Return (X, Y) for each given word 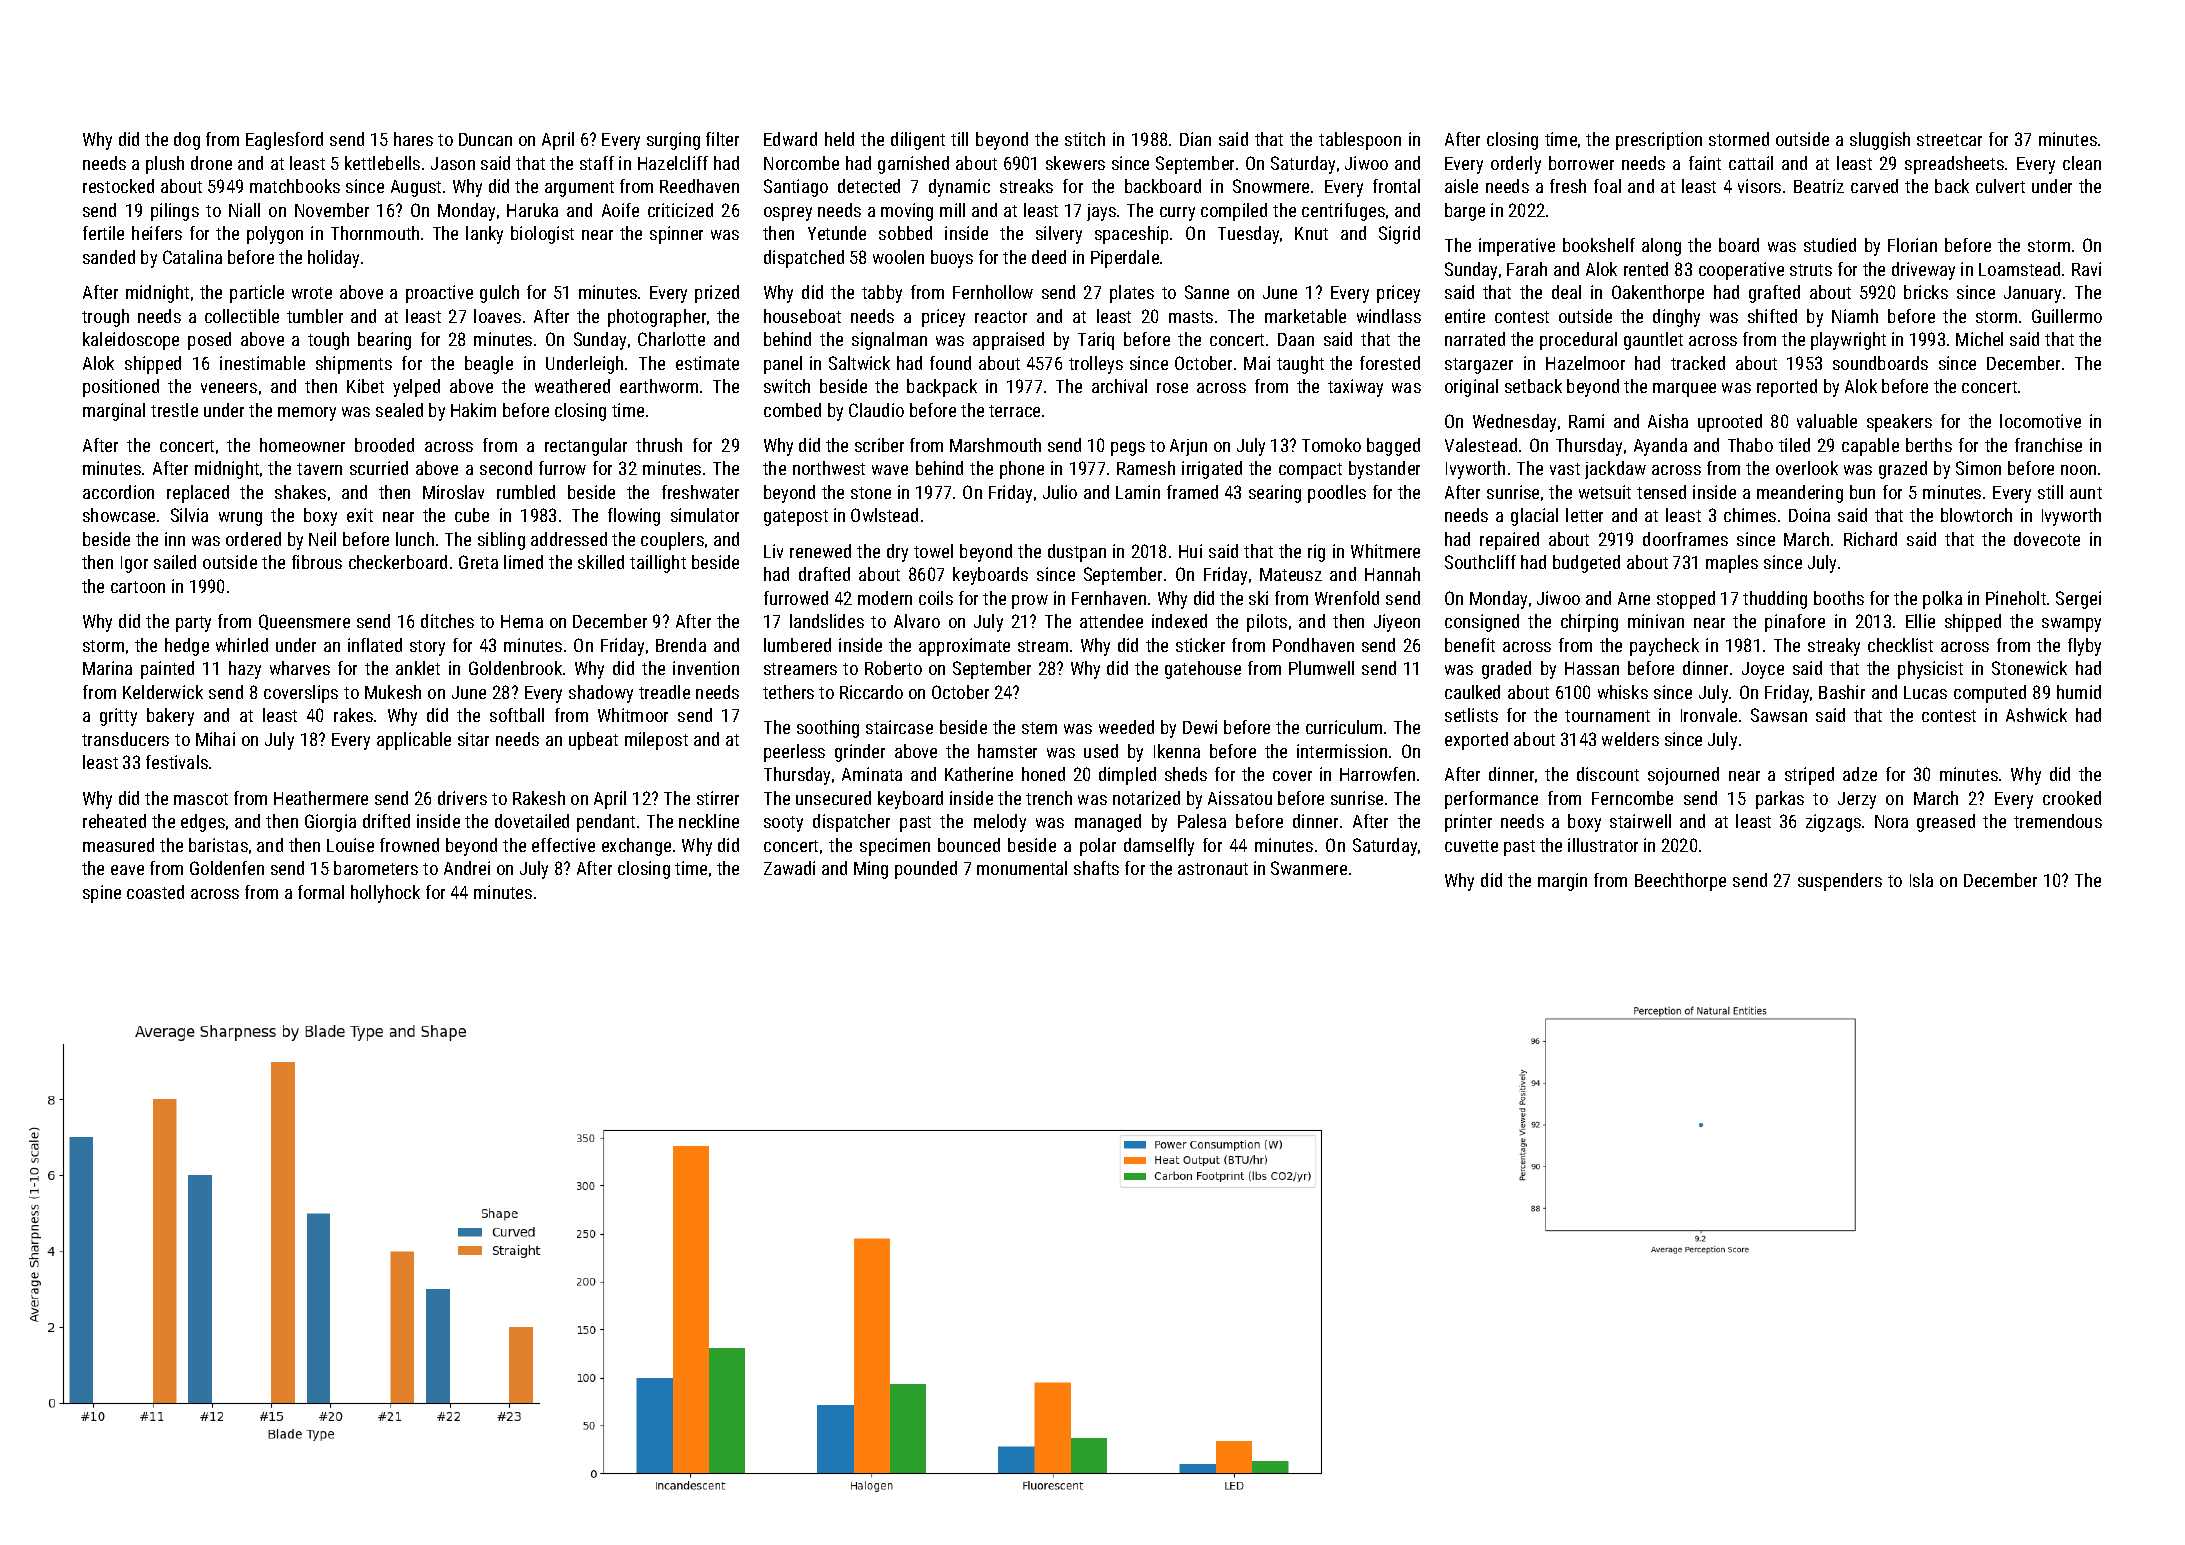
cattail (1751, 163)
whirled (242, 645)
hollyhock (385, 894)
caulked (1472, 692)
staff (597, 163)
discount (1608, 774)
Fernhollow (993, 292)
